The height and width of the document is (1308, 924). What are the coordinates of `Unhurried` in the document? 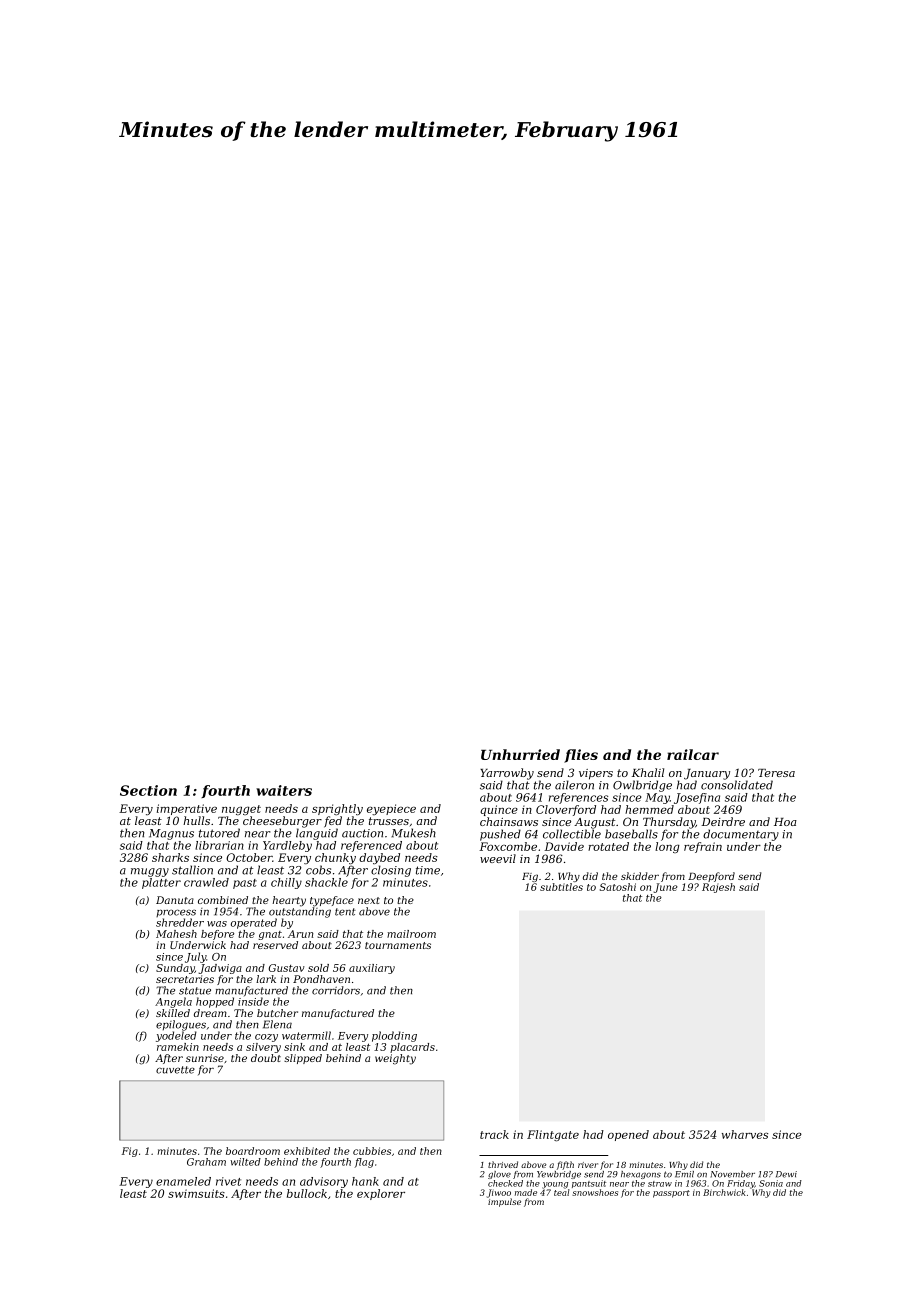 It's located at (520, 754).
